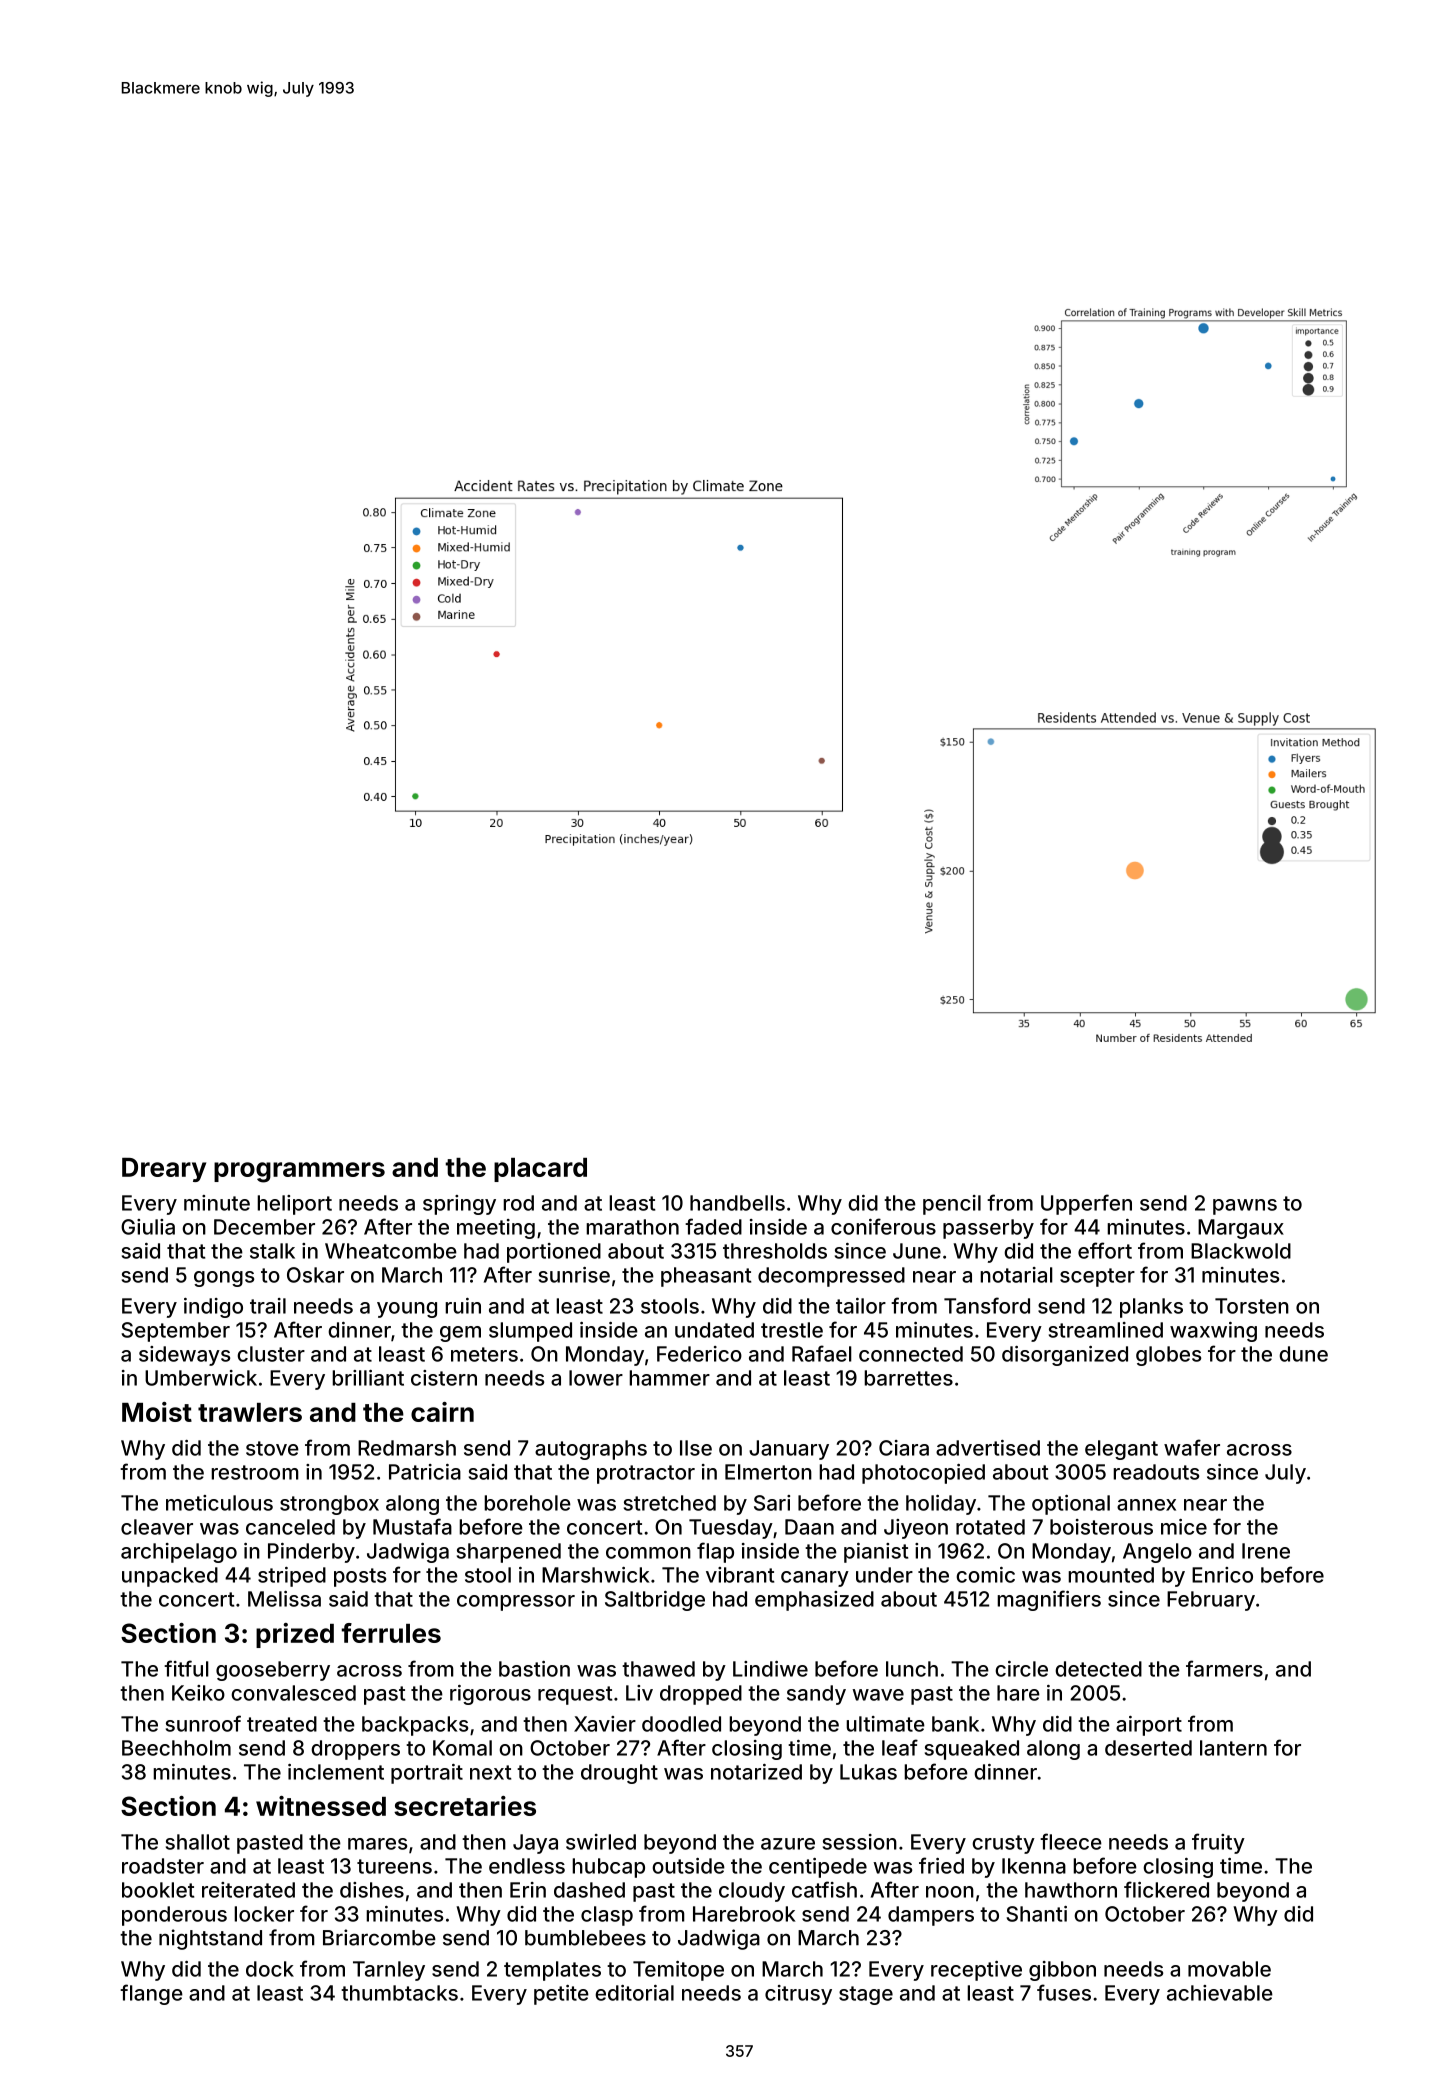 The image size is (1450, 2100). Describe the element at coordinates (463, 1306) in the screenshot. I see `ruin` at that location.
